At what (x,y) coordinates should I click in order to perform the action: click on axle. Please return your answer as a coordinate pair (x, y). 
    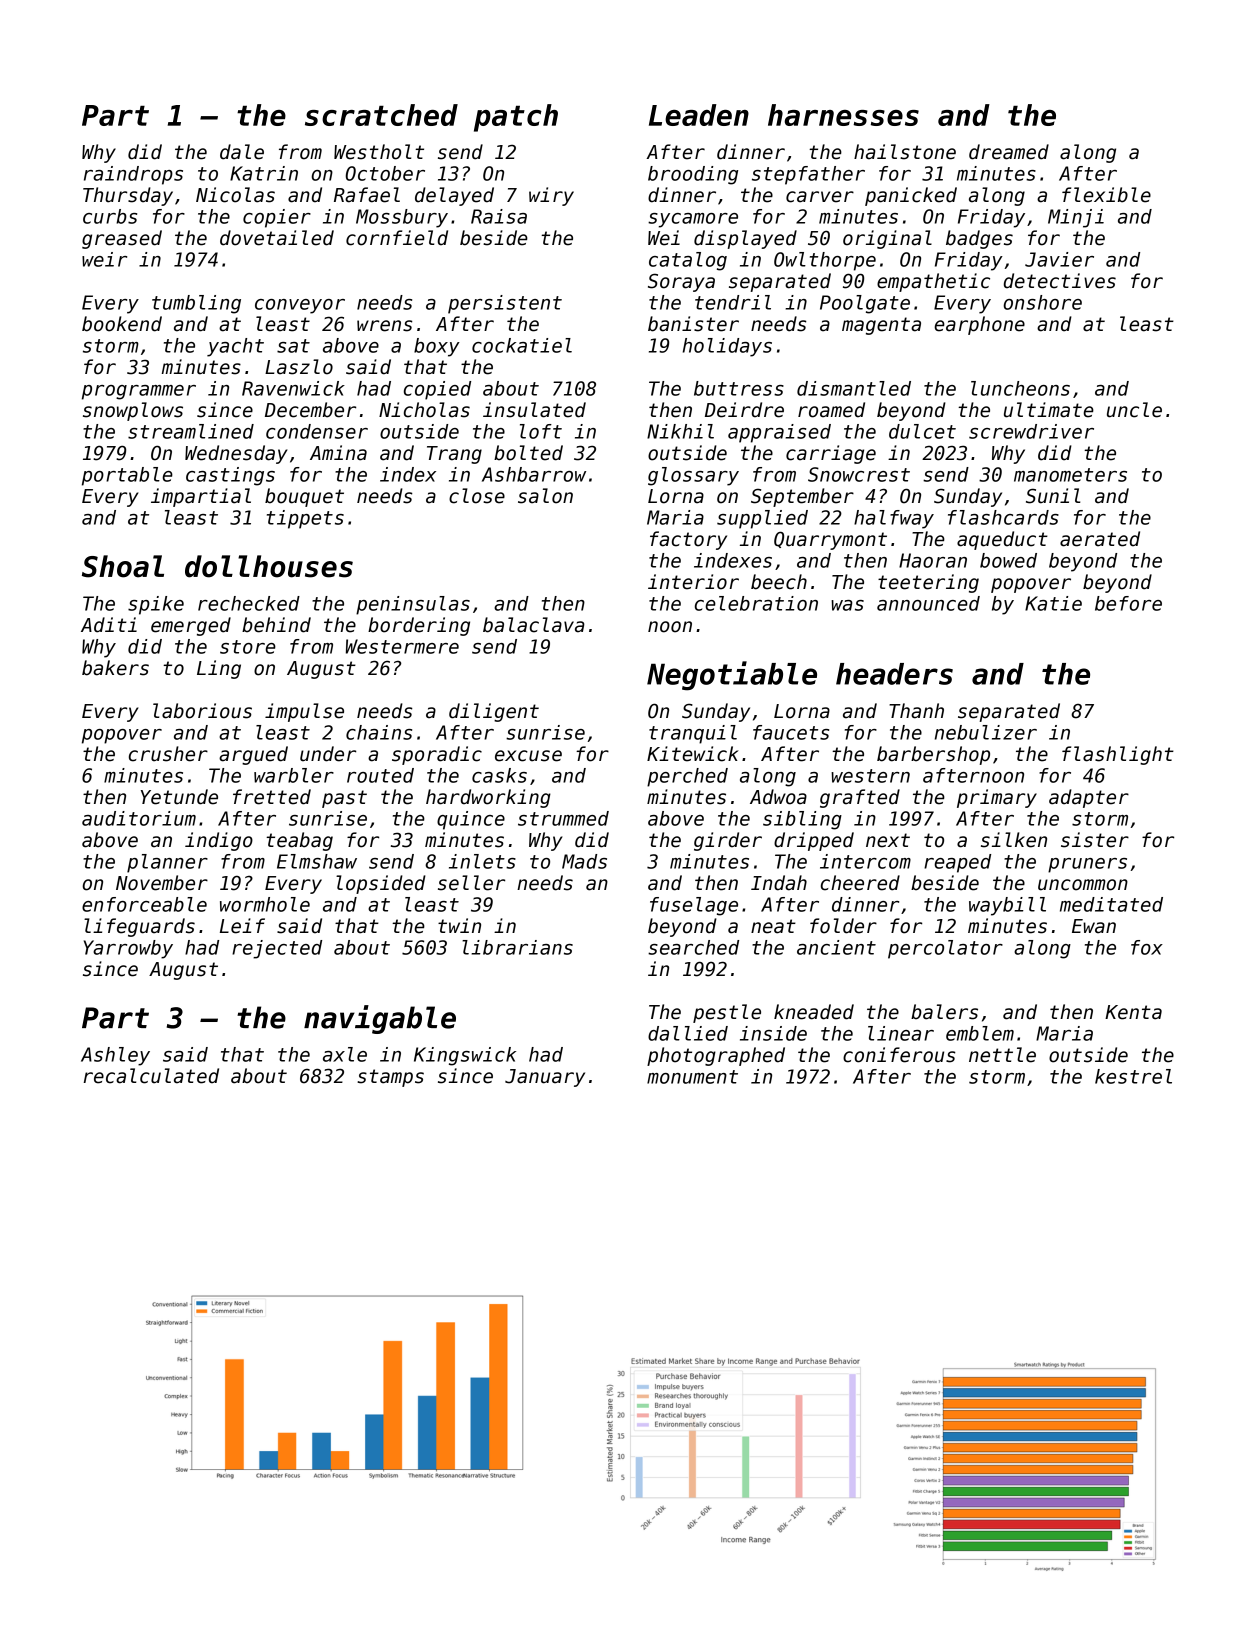
    Looking at the image, I should click on (345, 1054).
